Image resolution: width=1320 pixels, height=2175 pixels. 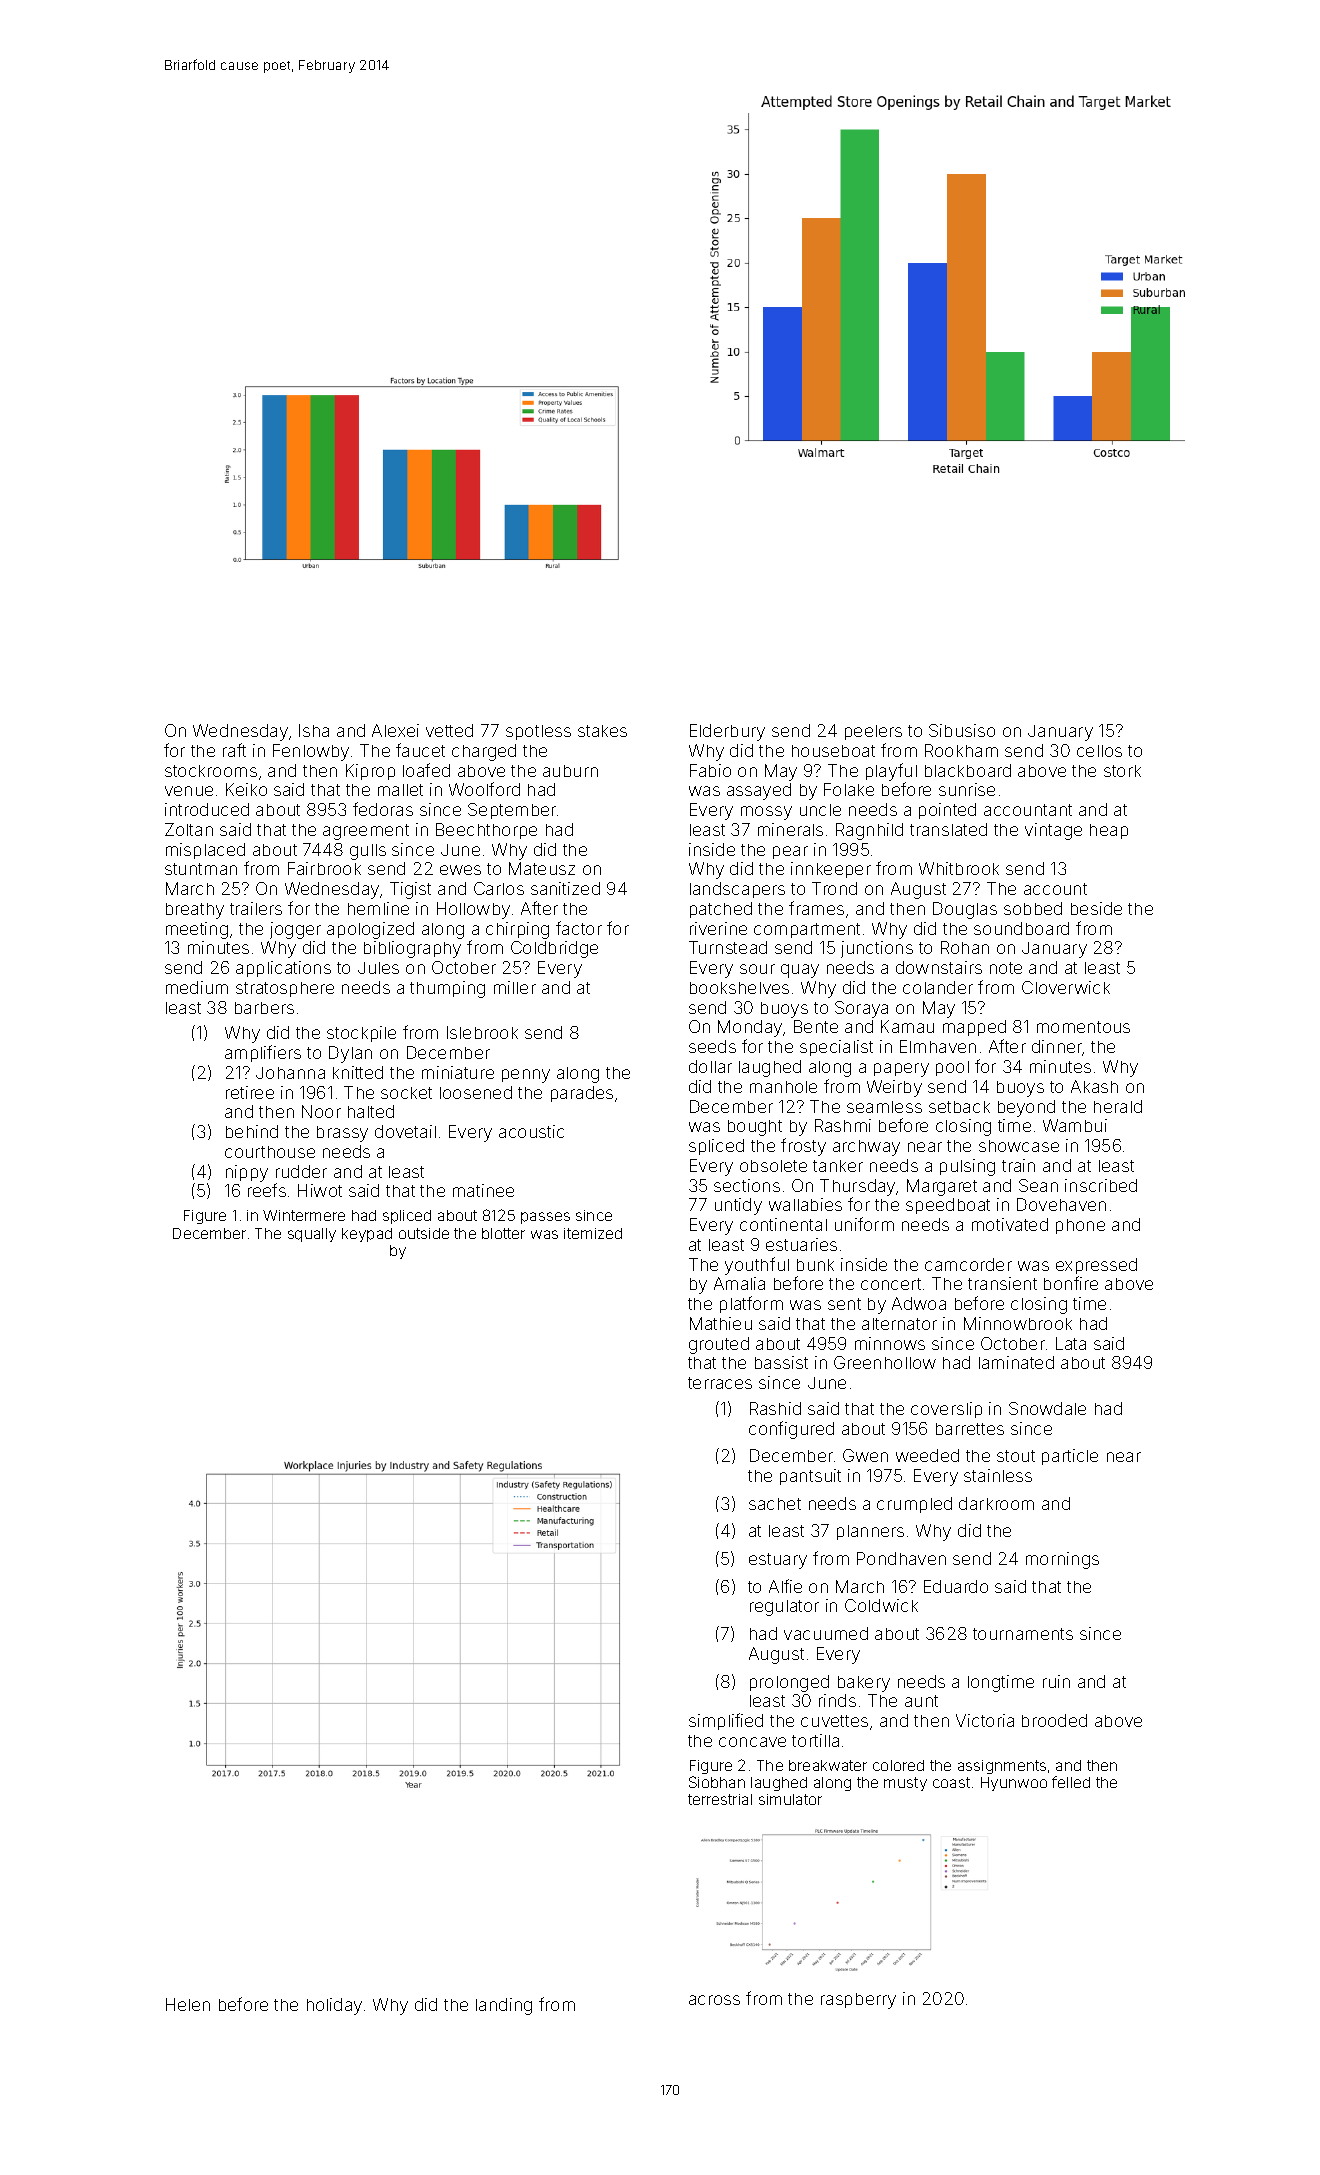 I want to click on Sibusiso, so click(x=962, y=730).
